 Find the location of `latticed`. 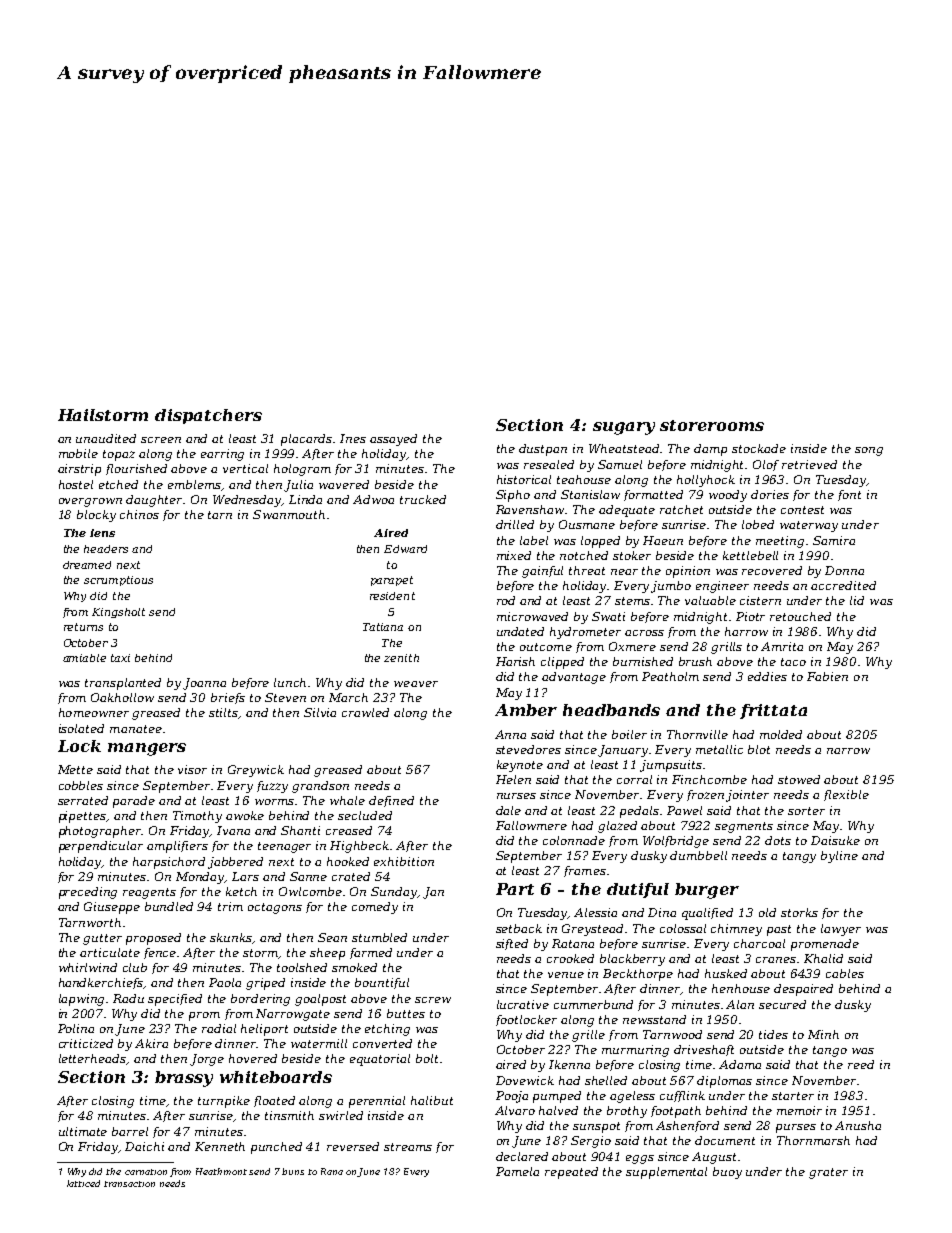

latticed is located at coordinates (83, 1183).
